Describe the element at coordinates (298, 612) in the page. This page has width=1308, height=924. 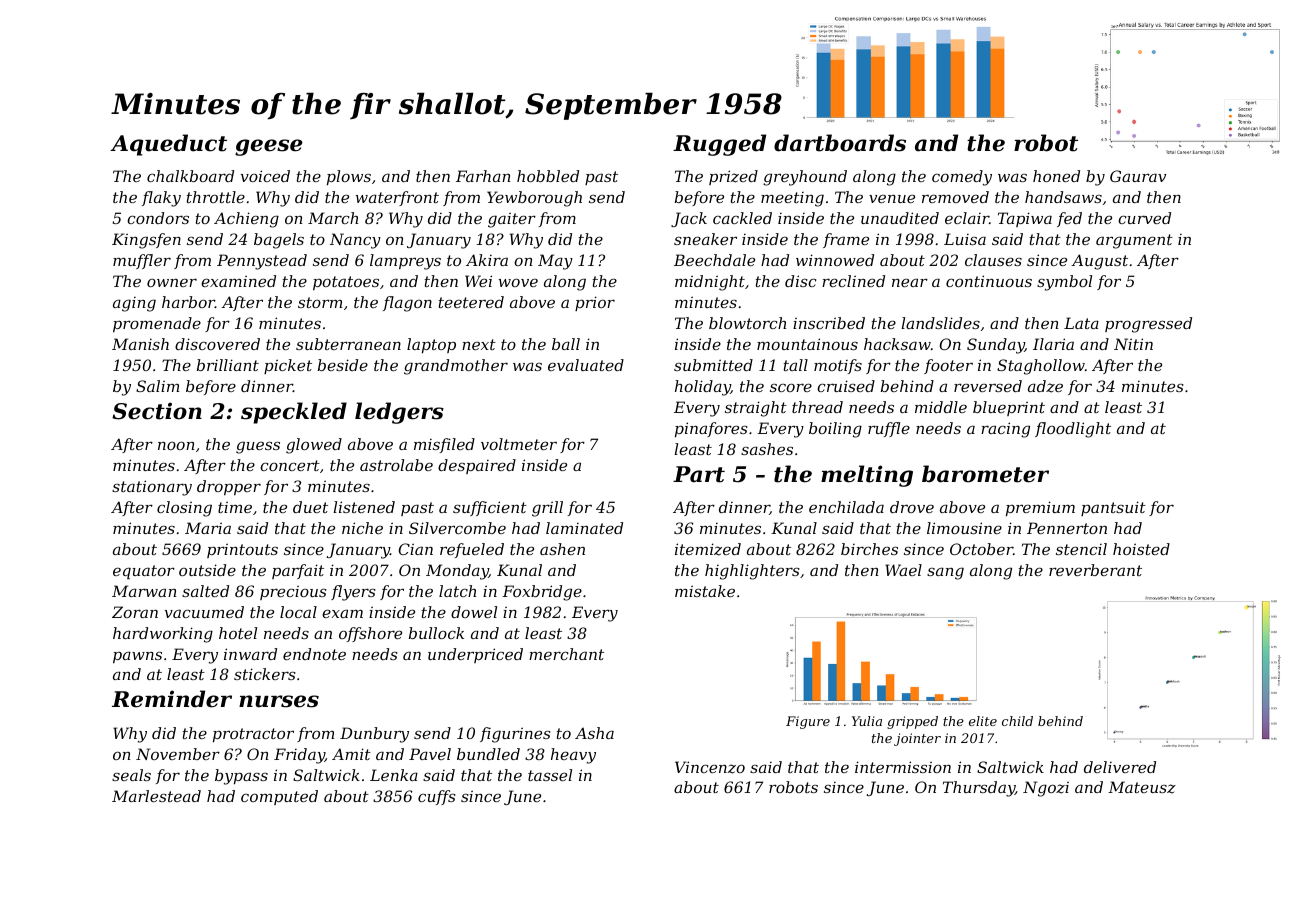
I see `local` at that location.
